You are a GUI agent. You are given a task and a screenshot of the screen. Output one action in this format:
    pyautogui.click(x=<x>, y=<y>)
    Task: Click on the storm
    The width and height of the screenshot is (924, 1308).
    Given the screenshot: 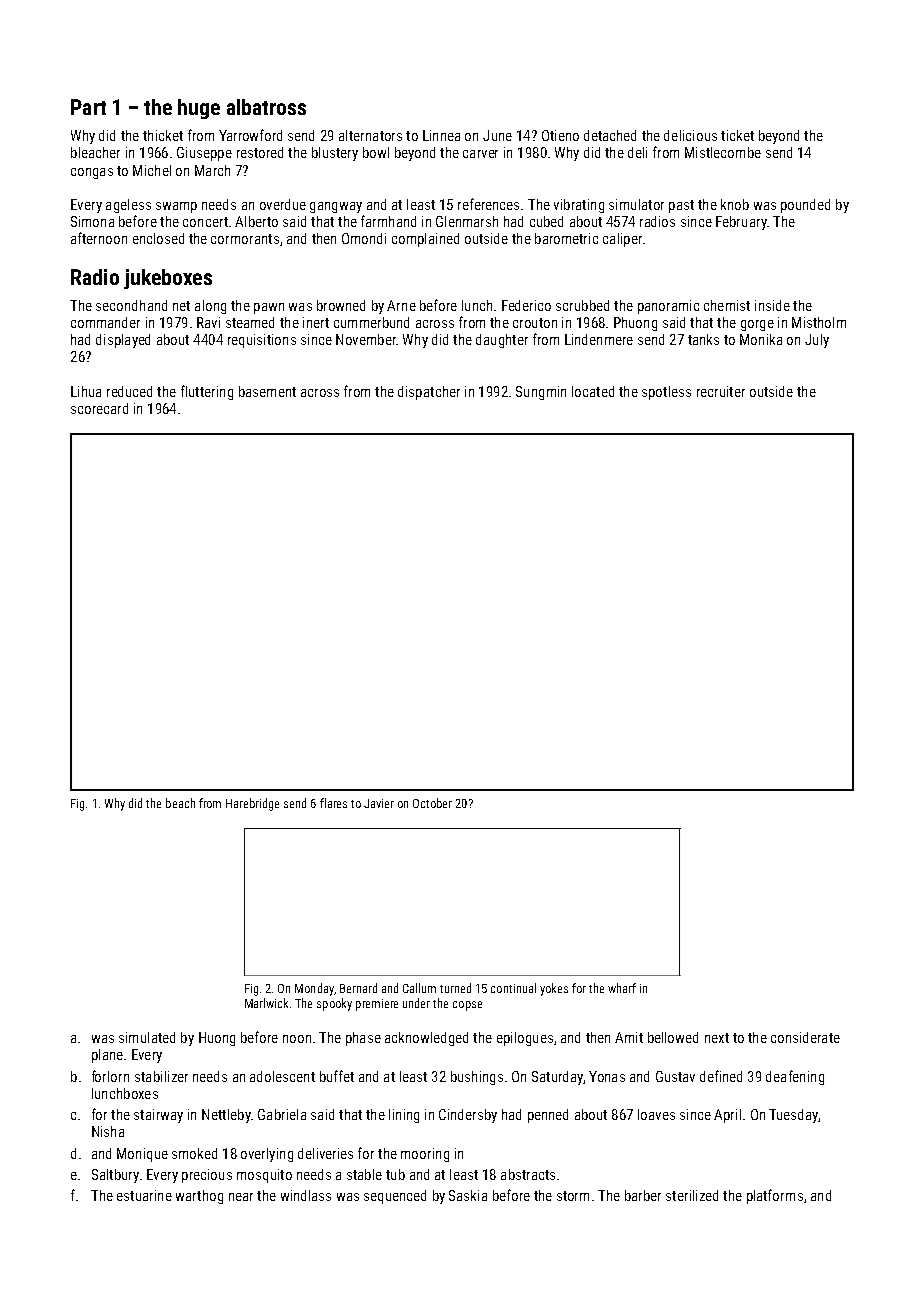 What is the action you would take?
    pyautogui.click(x=573, y=1196)
